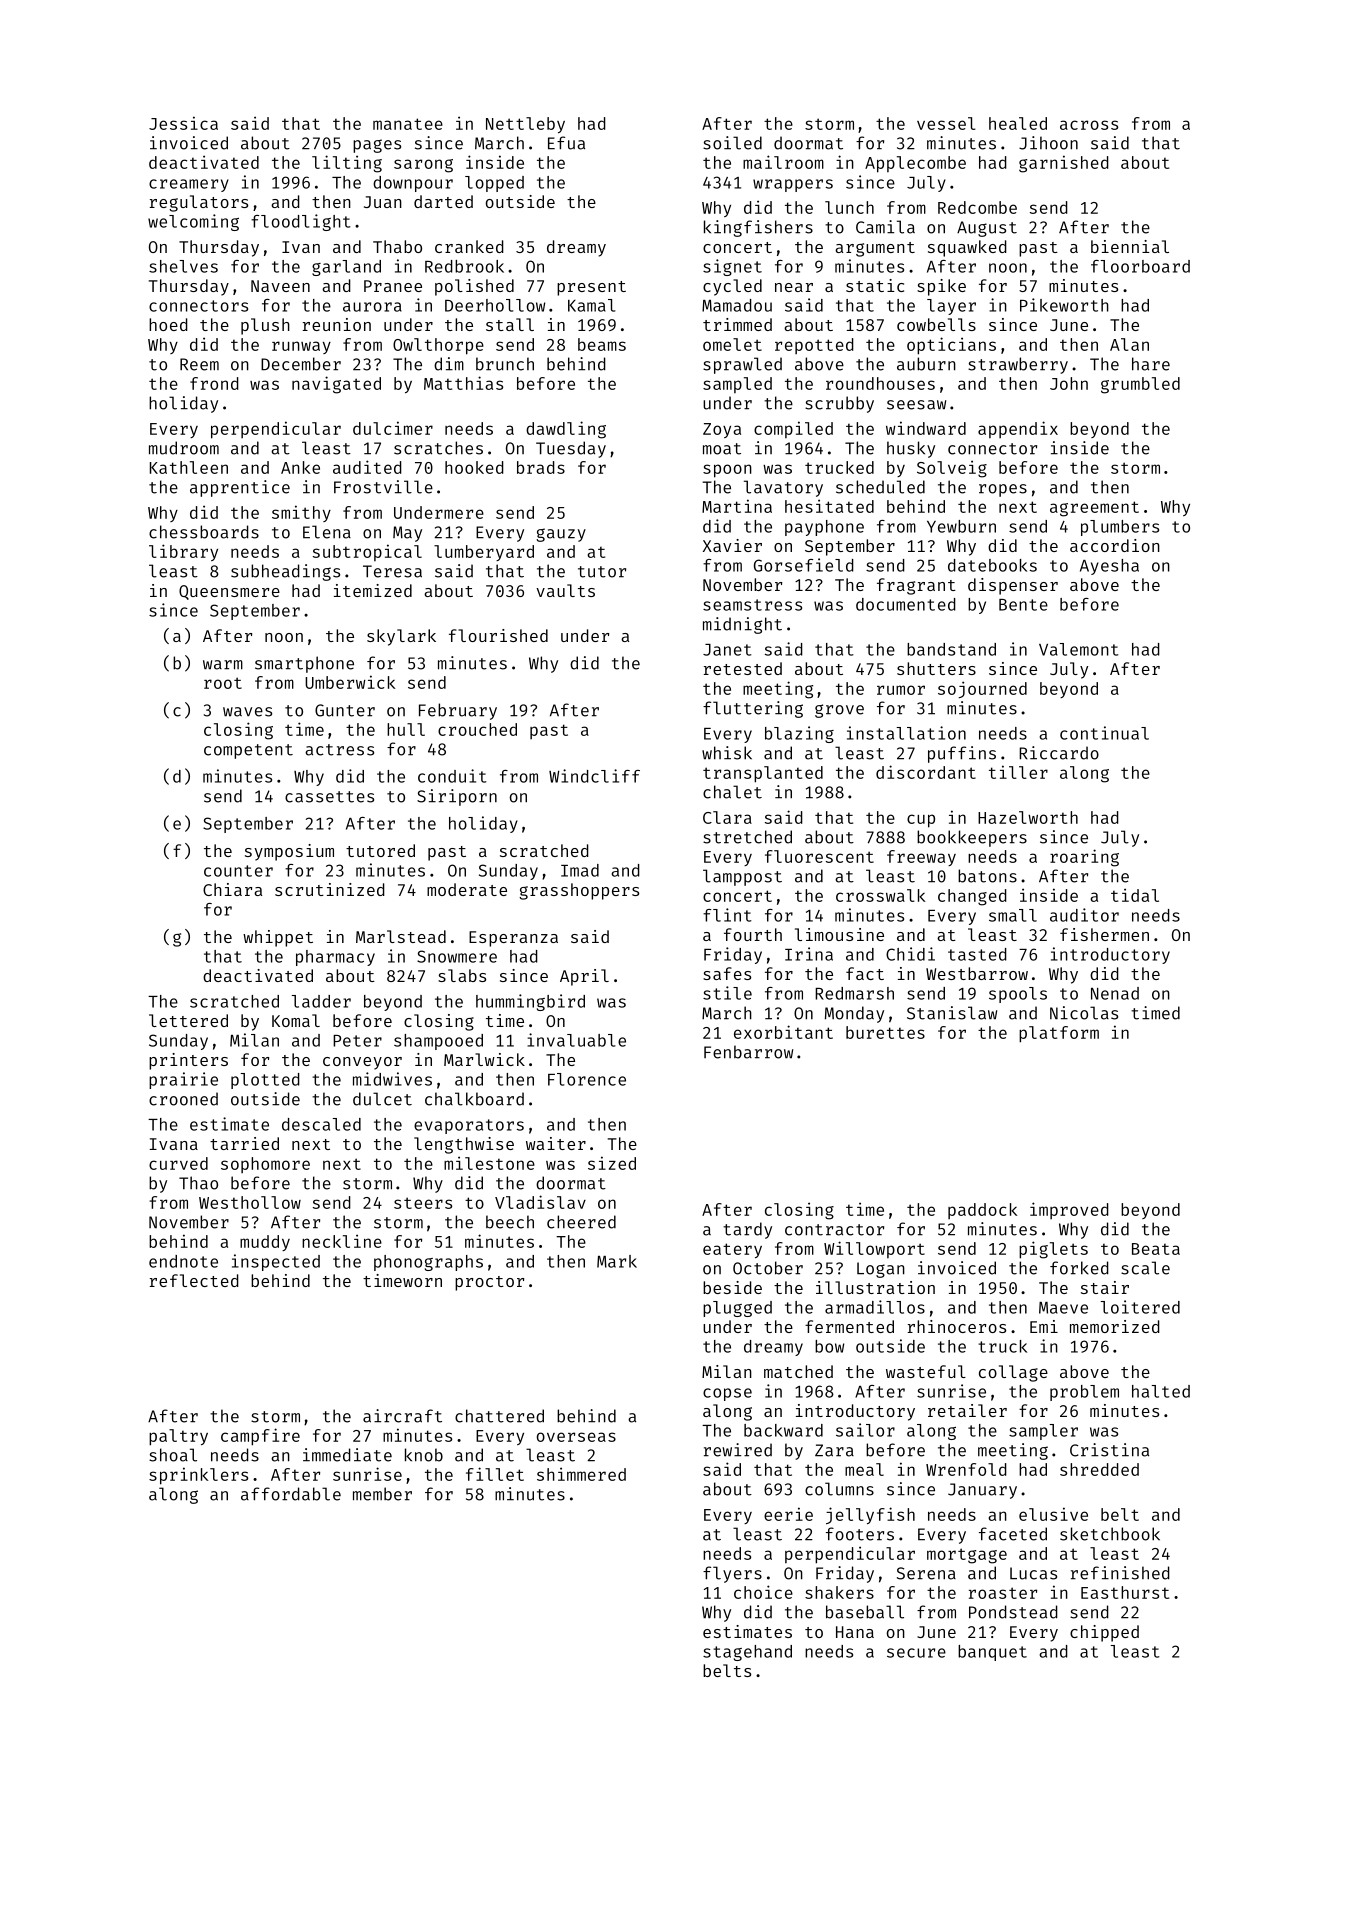 This screenshot has width=1349, height=1908. Describe the element at coordinates (581, 1474) in the screenshot. I see `shimmered` at that location.
